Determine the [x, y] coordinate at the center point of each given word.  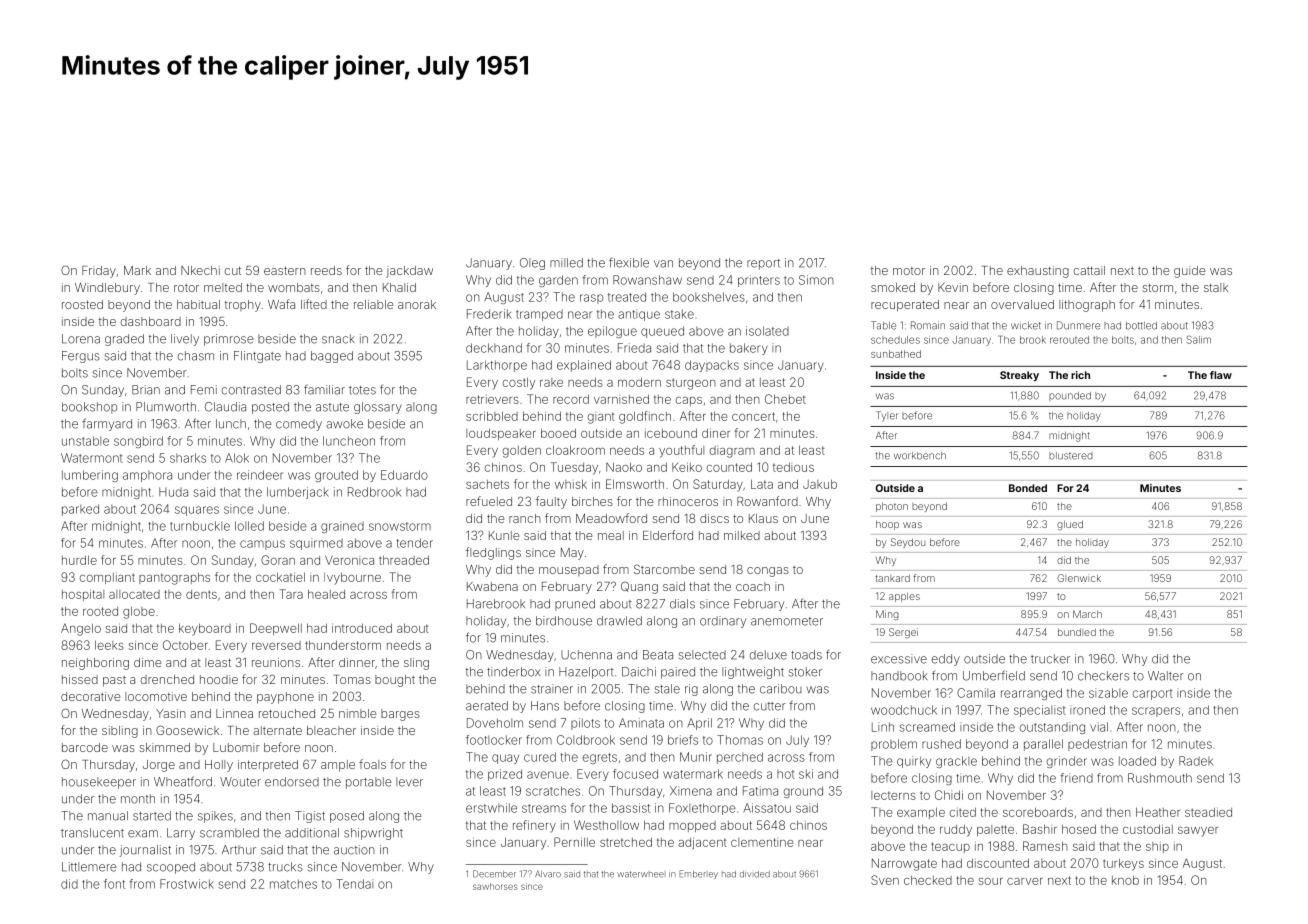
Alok [237, 458]
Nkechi [200, 270]
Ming [887, 615]
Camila [976, 693]
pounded [1070, 396]
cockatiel [280, 577]
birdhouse [564, 621]
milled [566, 263]
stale [667, 689]
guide [1189, 272]
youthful [681, 451]
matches [293, 884]
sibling [120, 732]
